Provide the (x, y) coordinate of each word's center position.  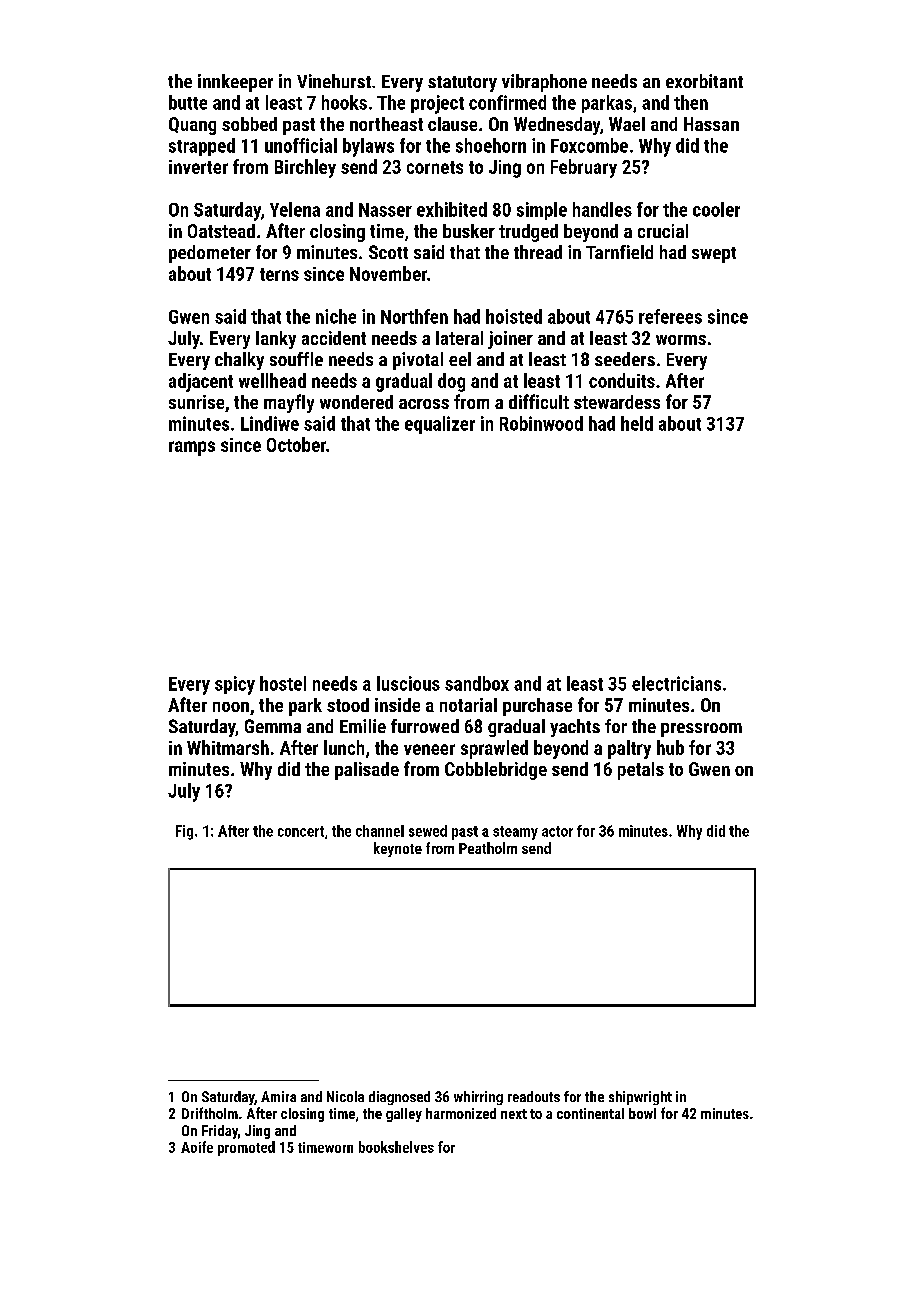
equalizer (440, 425)
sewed (428, 831)
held (637, 423)
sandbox (477, 683)
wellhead (272, 380)
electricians (676, 683)
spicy (235, 685)
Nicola (345, 1096)
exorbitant (704, 81)
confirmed (507, 102)
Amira (278, 1096)
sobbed (249, 124)
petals (641, 771)
